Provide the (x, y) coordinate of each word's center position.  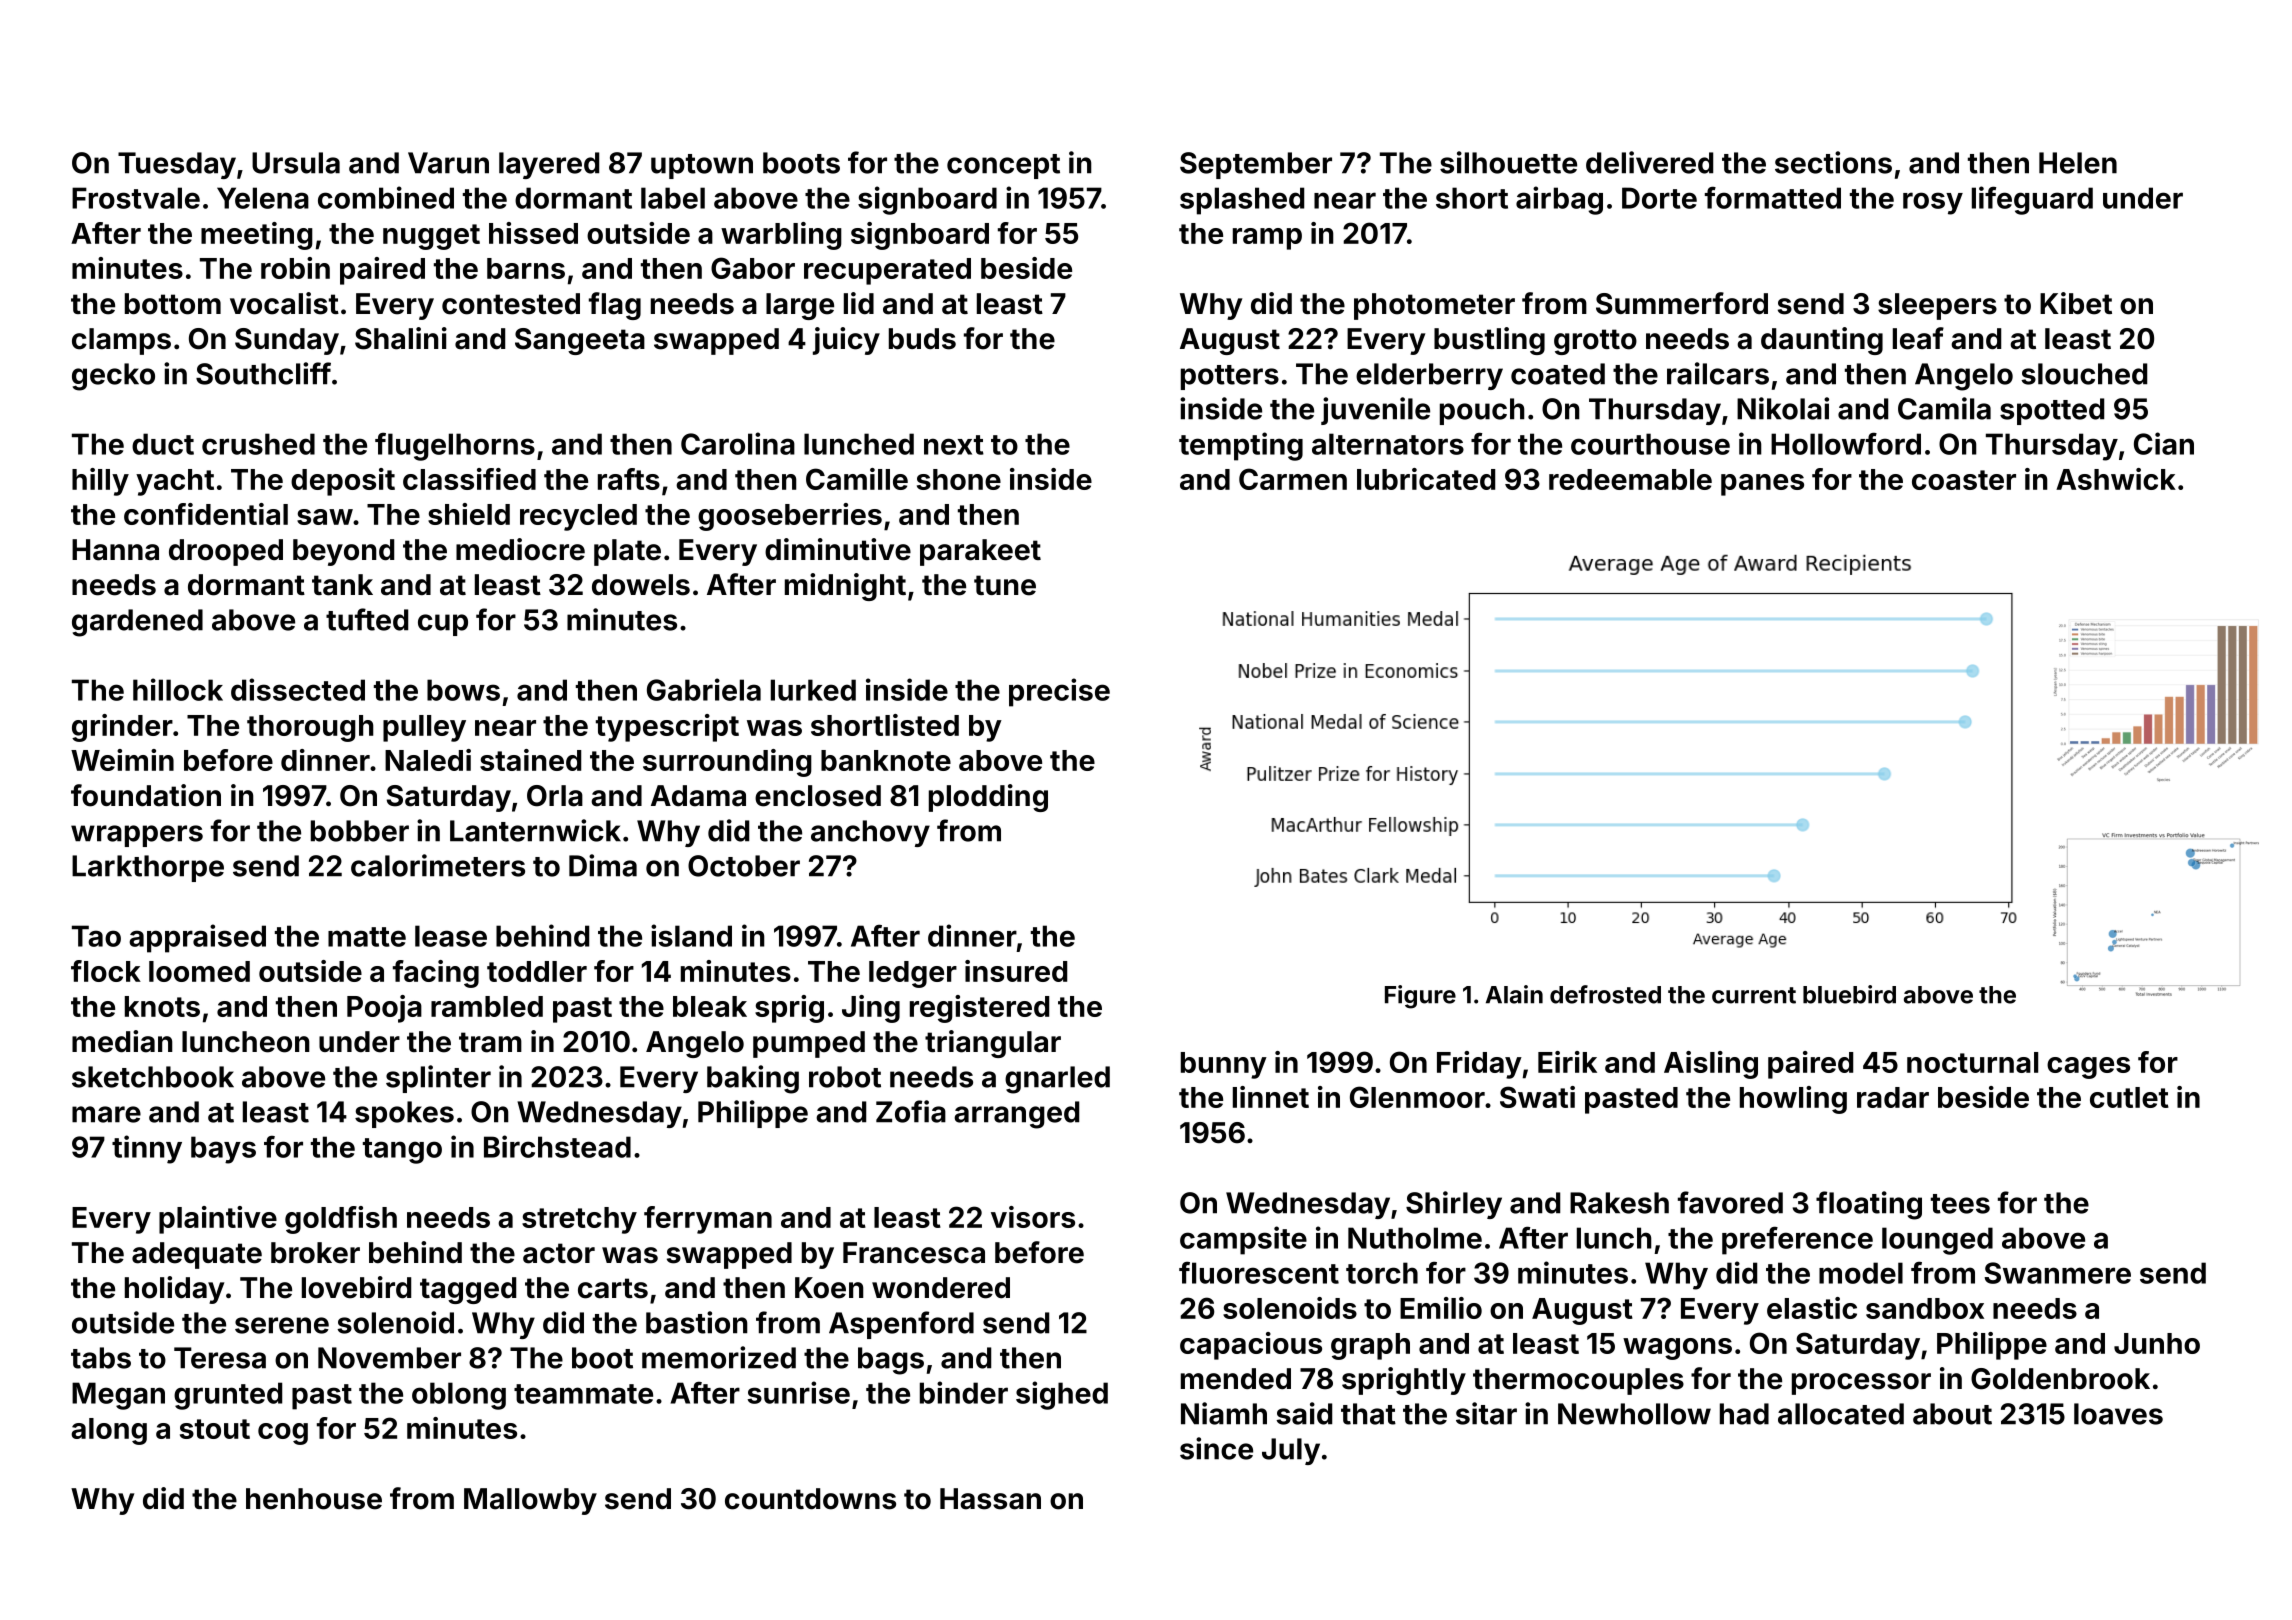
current (1754, 995)
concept (1003, 166)
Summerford (1682, 303)
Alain (1514, 994)
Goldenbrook (2060, 1379)
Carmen (1293, 479)
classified (469, 479)
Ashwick (2116, 479)
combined (386, 197)
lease (451, 936)
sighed (1062, 1395)
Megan (118, 1396)
